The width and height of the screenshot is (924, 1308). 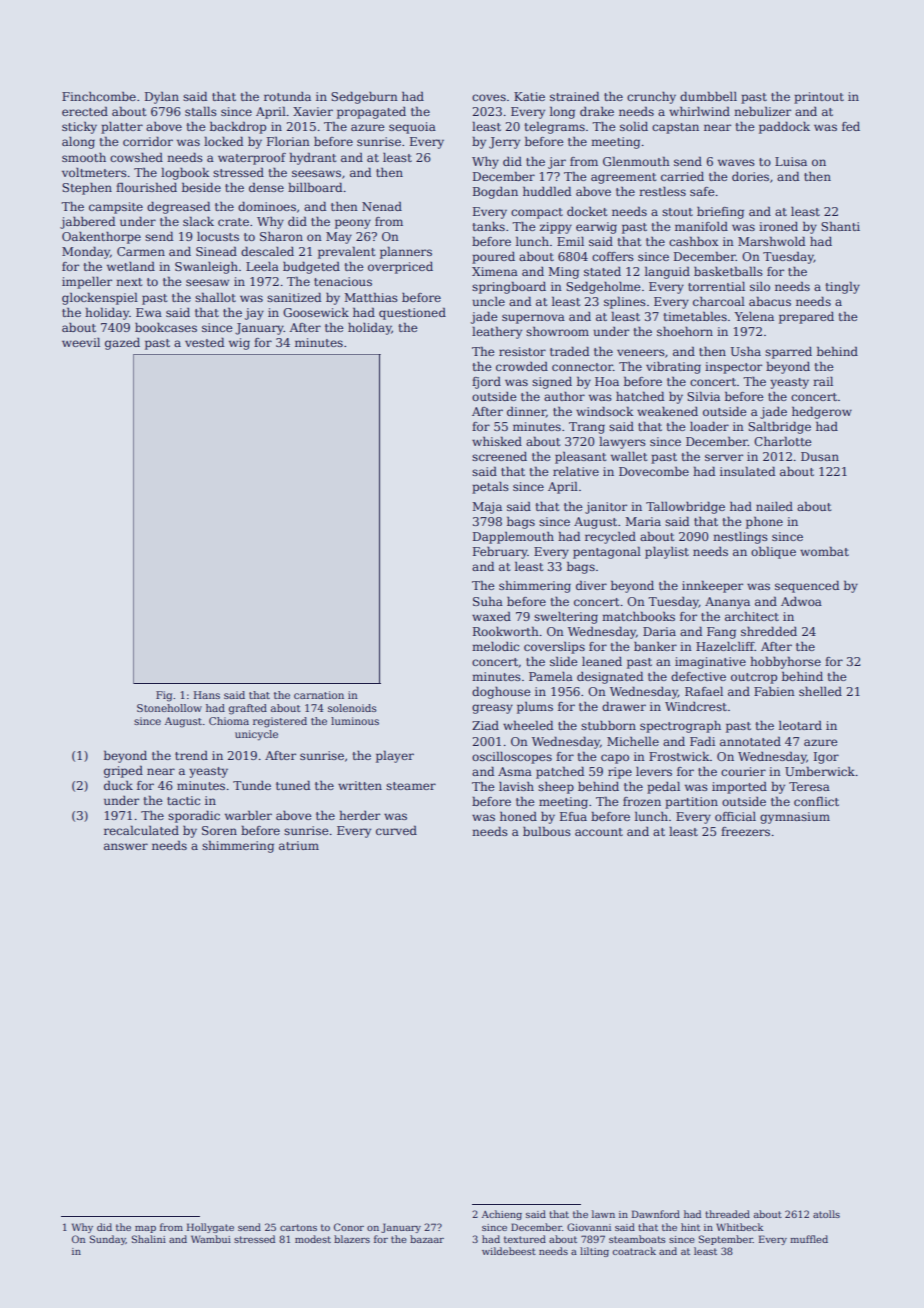 What do you see at coordinates (396, 830) in the screenshot?
I see `curved` at bounding box center [396, 830].
